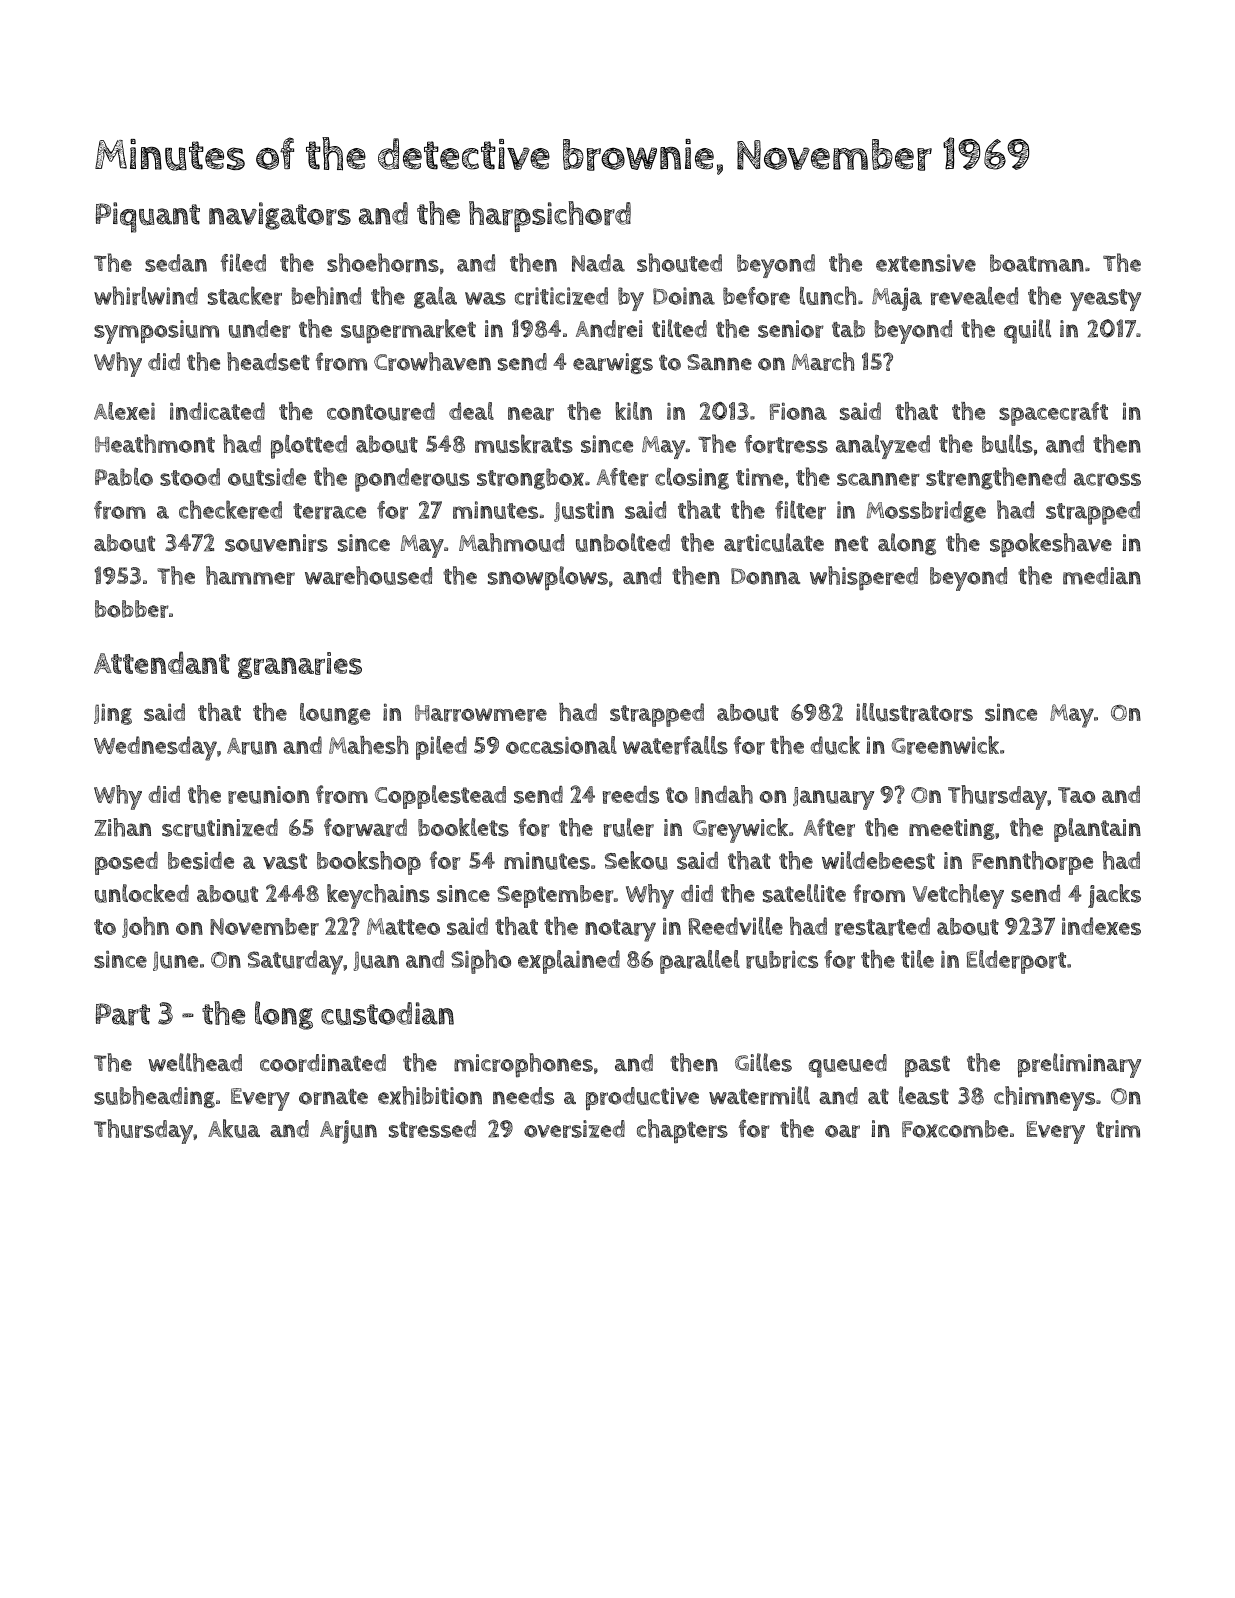 The width and height of the screenshot is (1235, 1598). I want to click on Zihan, so click(122, 827).
